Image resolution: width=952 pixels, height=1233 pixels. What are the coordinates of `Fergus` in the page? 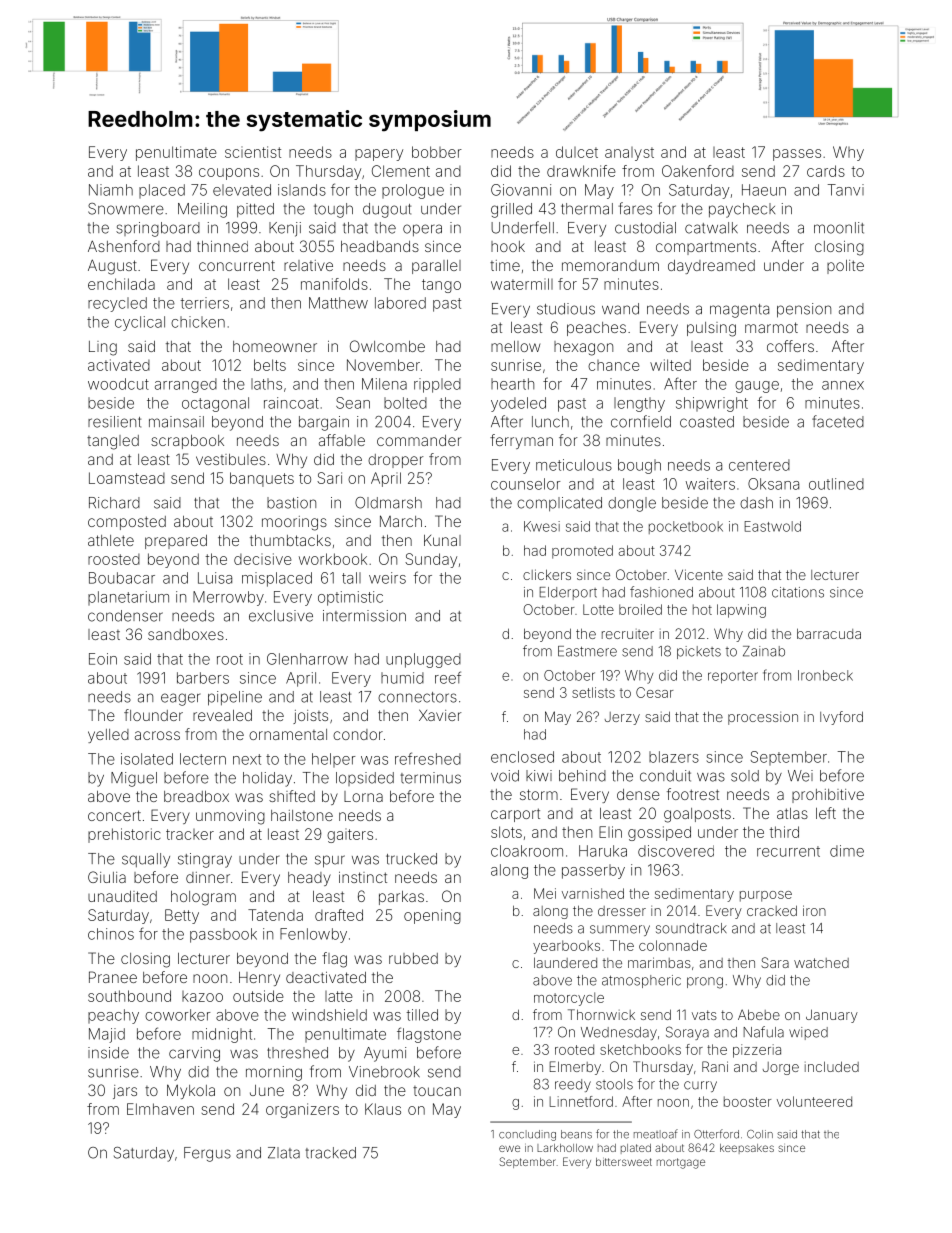 It's located at (207, 1154).
